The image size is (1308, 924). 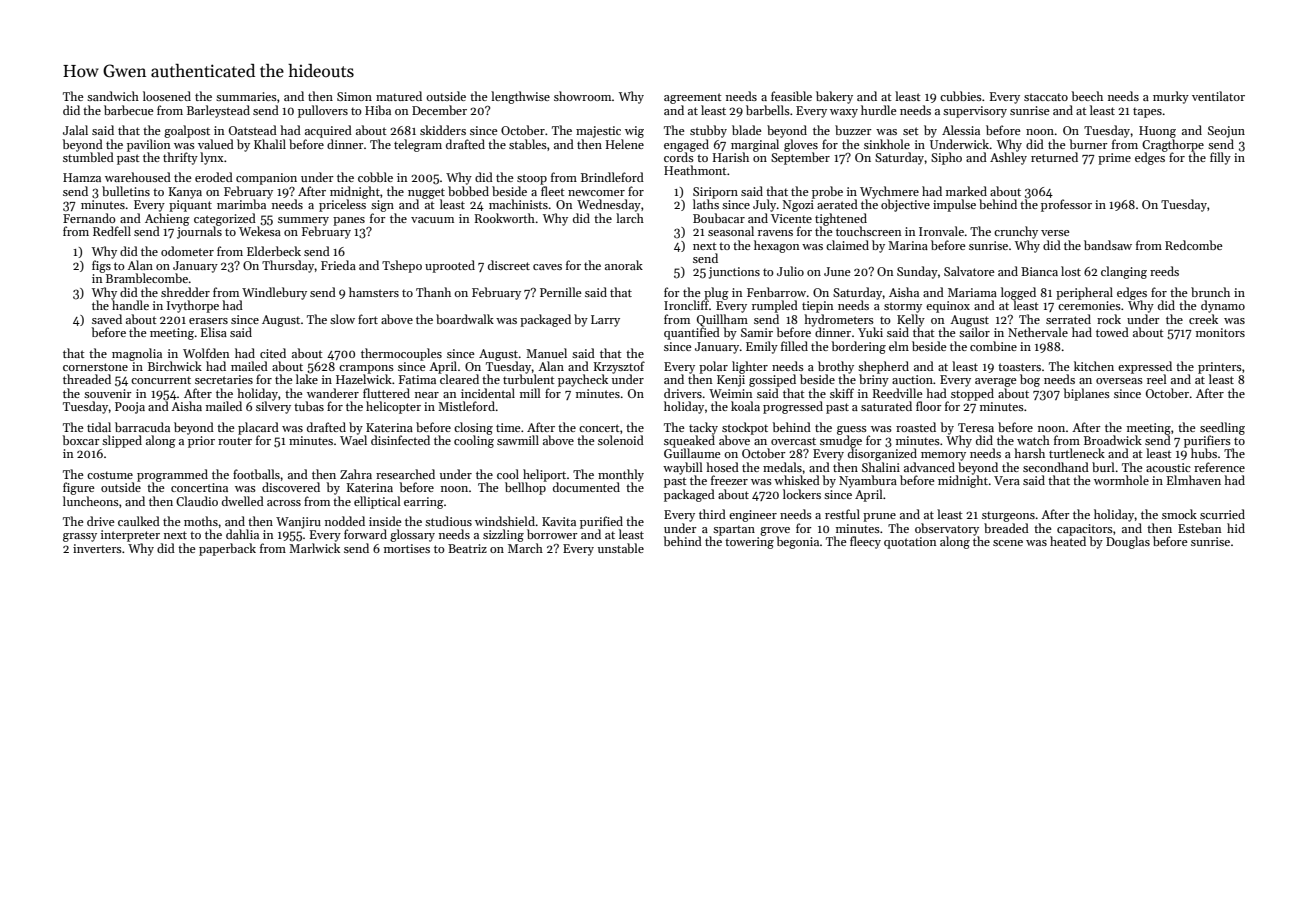 I want to click on dahlia, so click(x=242, y=534).
